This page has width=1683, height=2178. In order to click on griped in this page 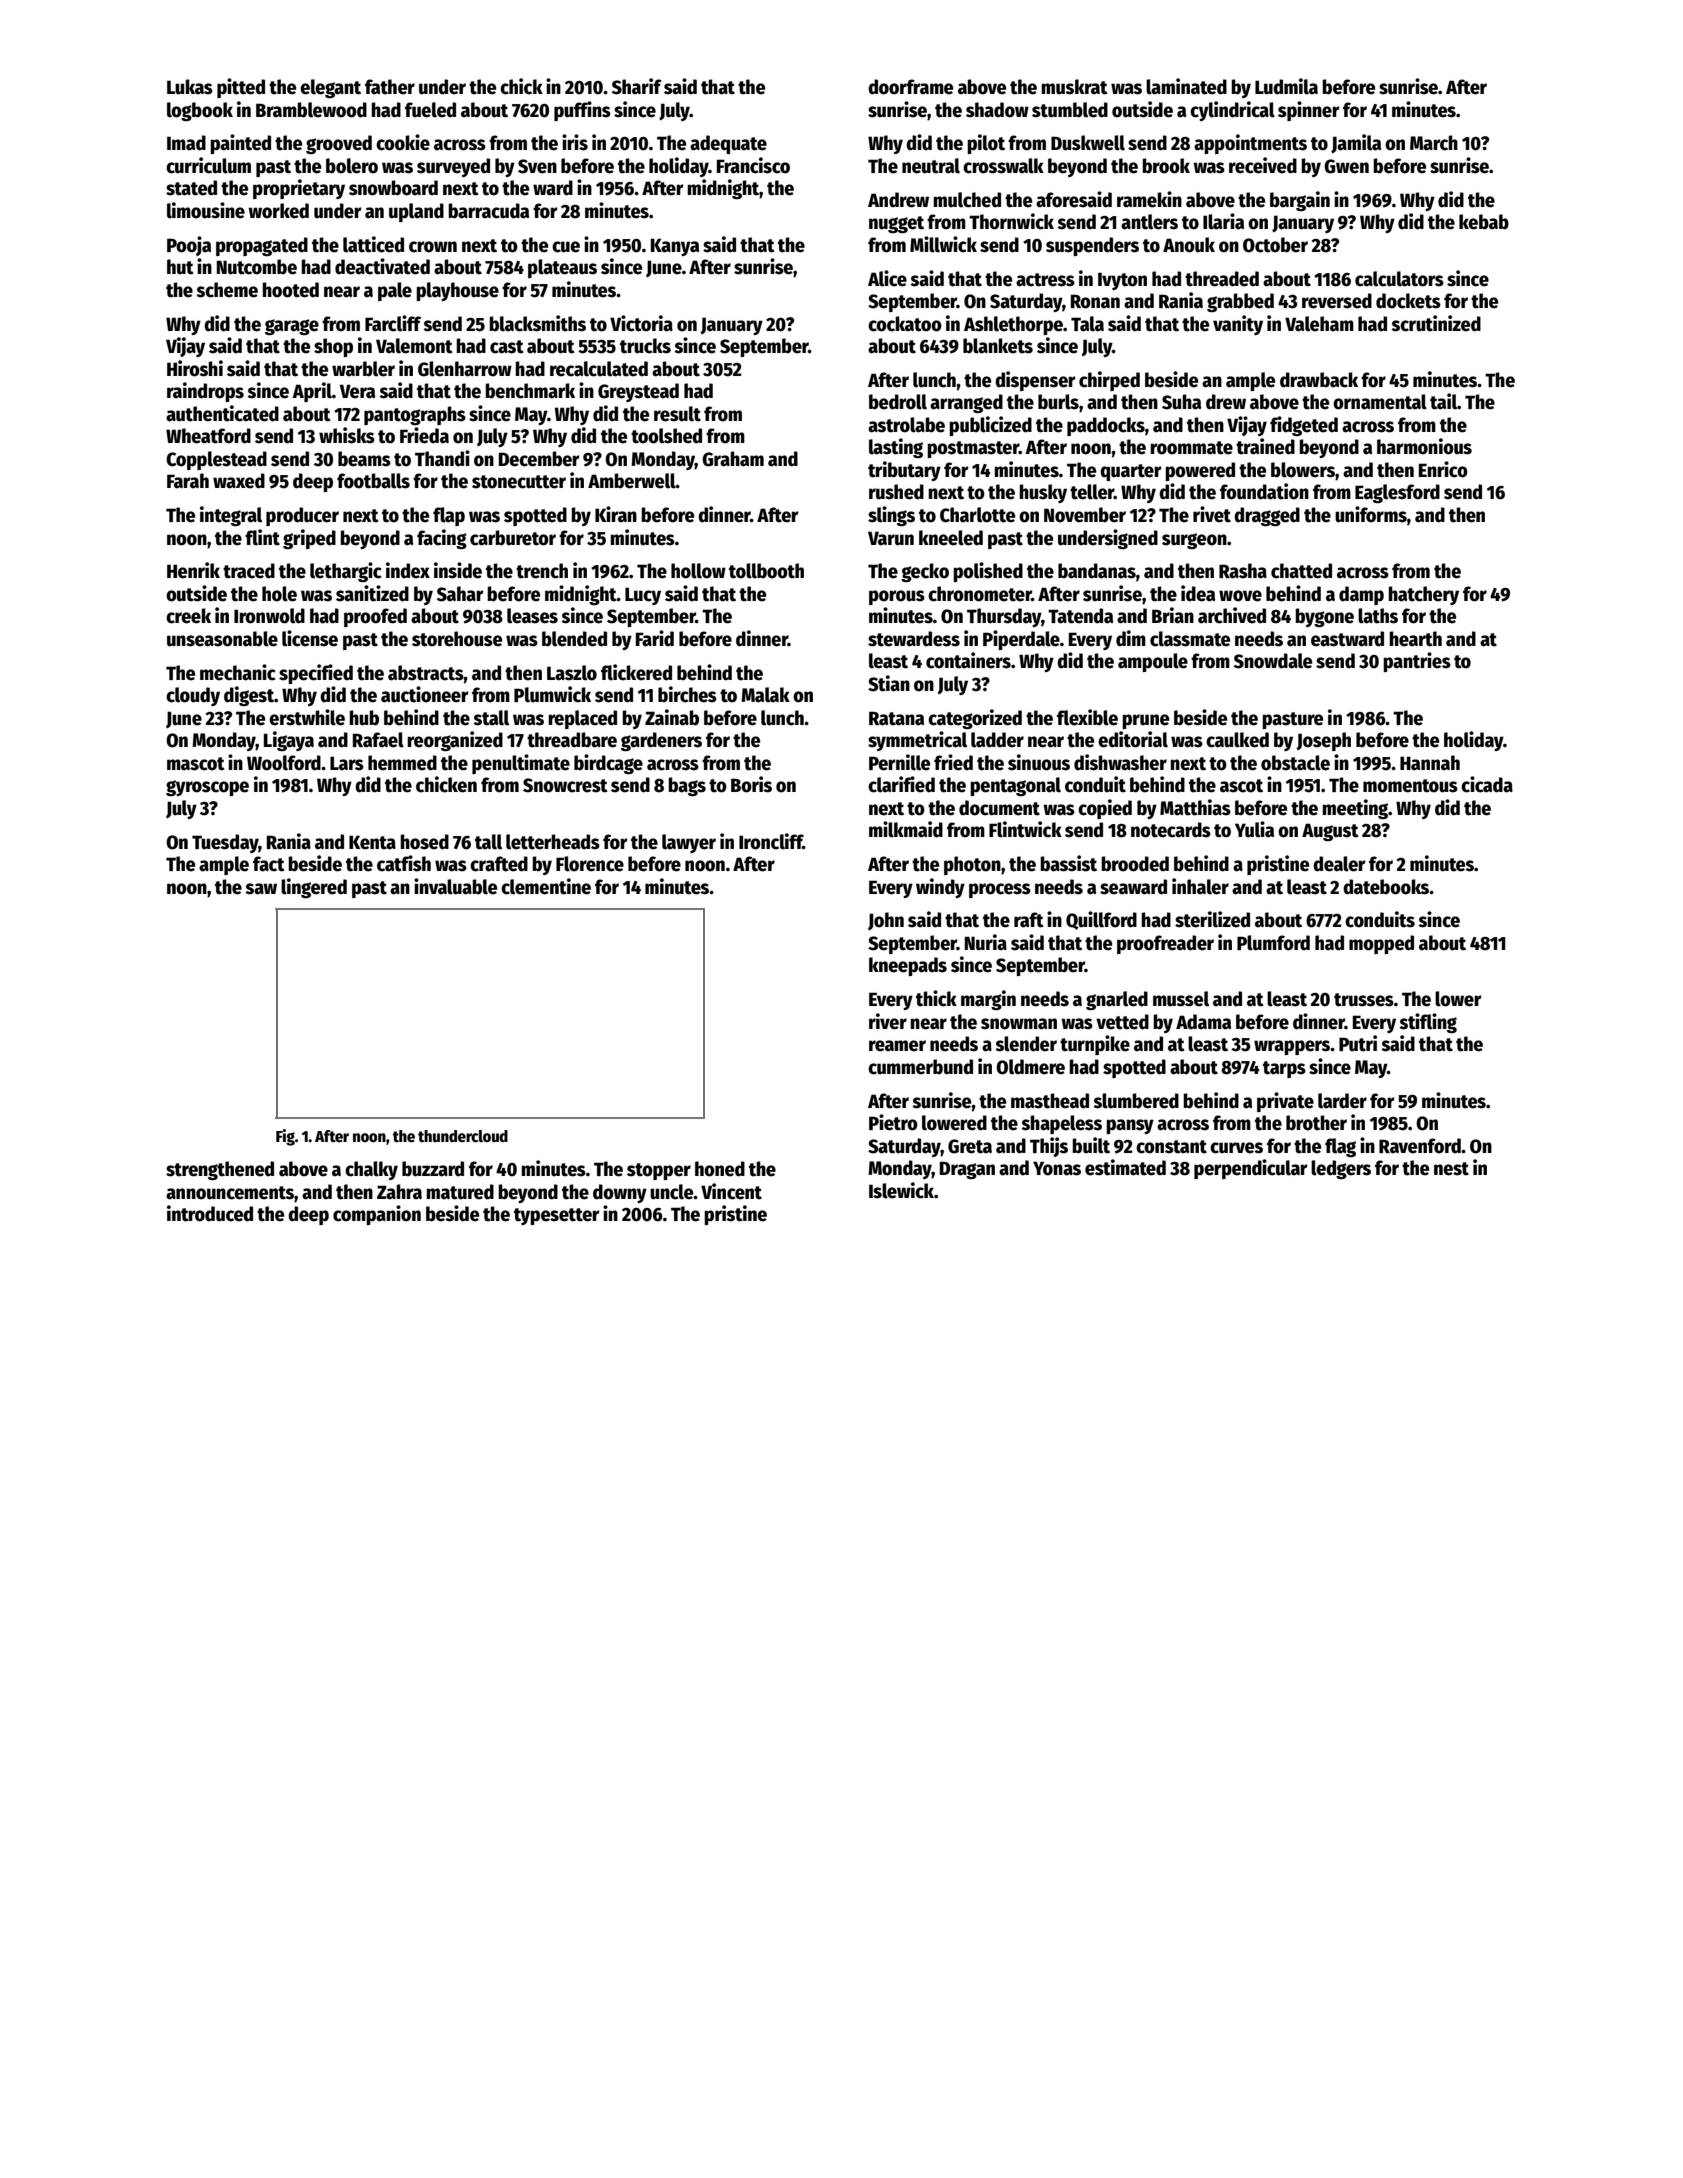, I will do `click(309, 539)`.
